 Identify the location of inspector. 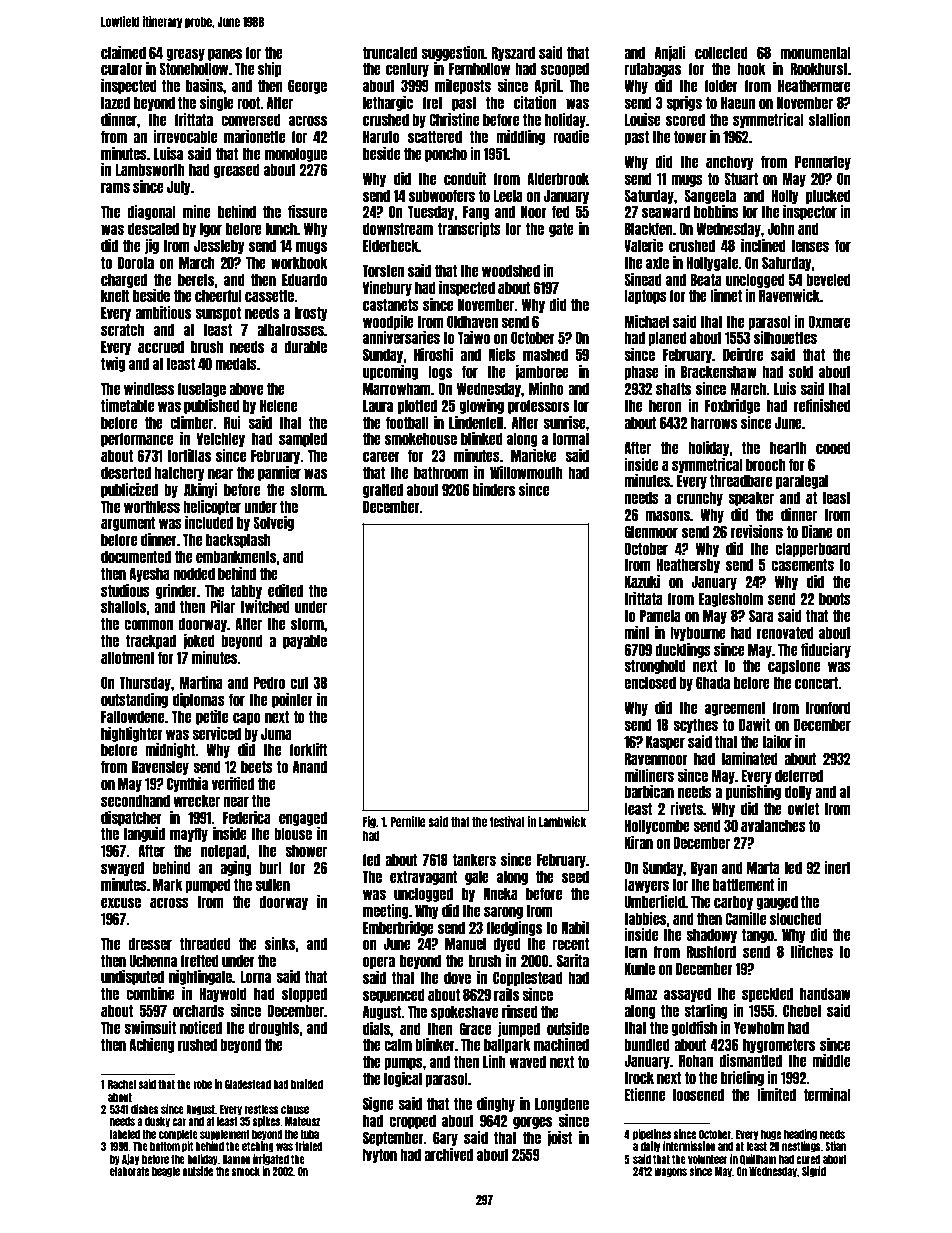
(810, 212).
